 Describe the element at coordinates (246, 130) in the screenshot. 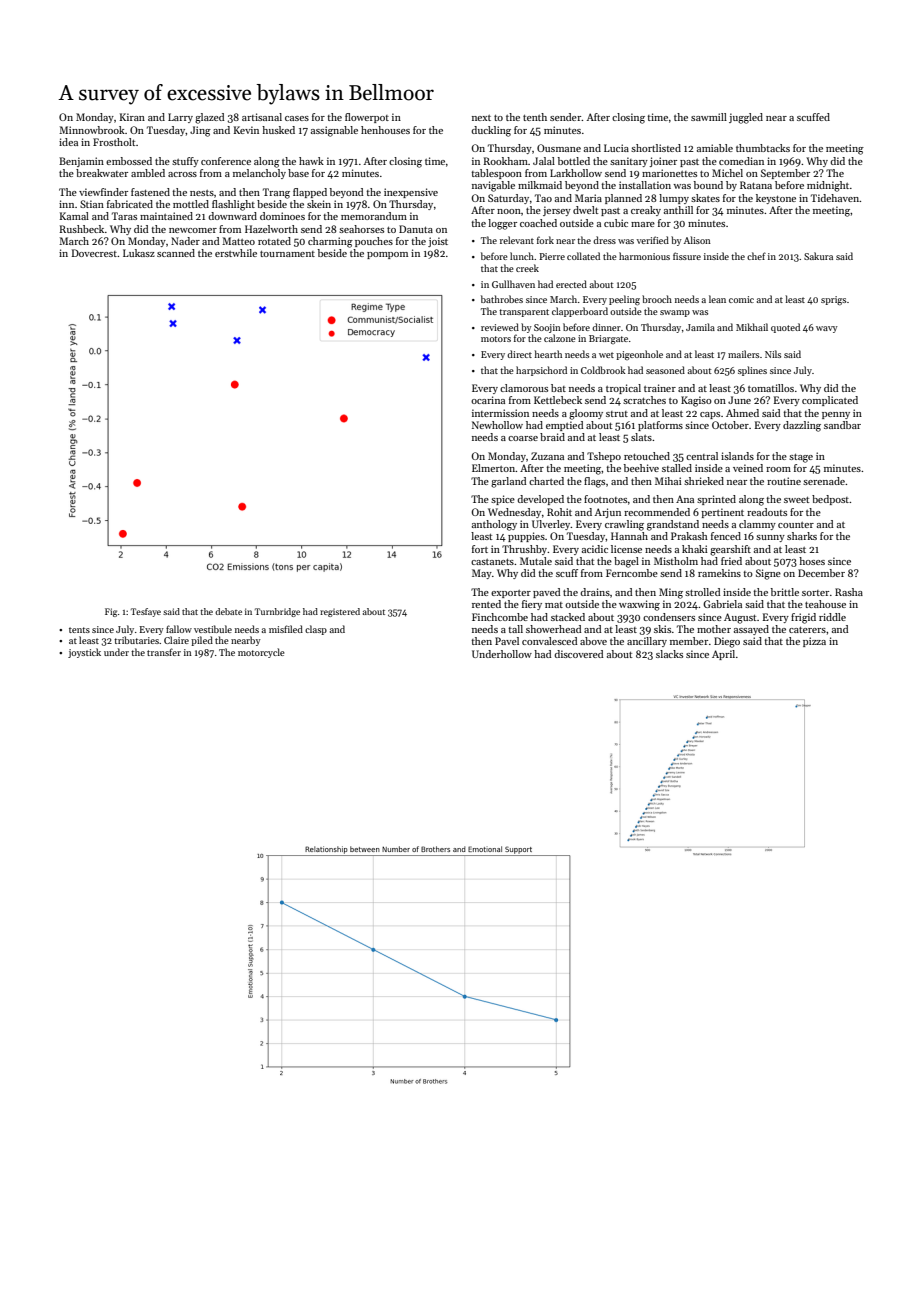

I see `Kevin` at that location.
